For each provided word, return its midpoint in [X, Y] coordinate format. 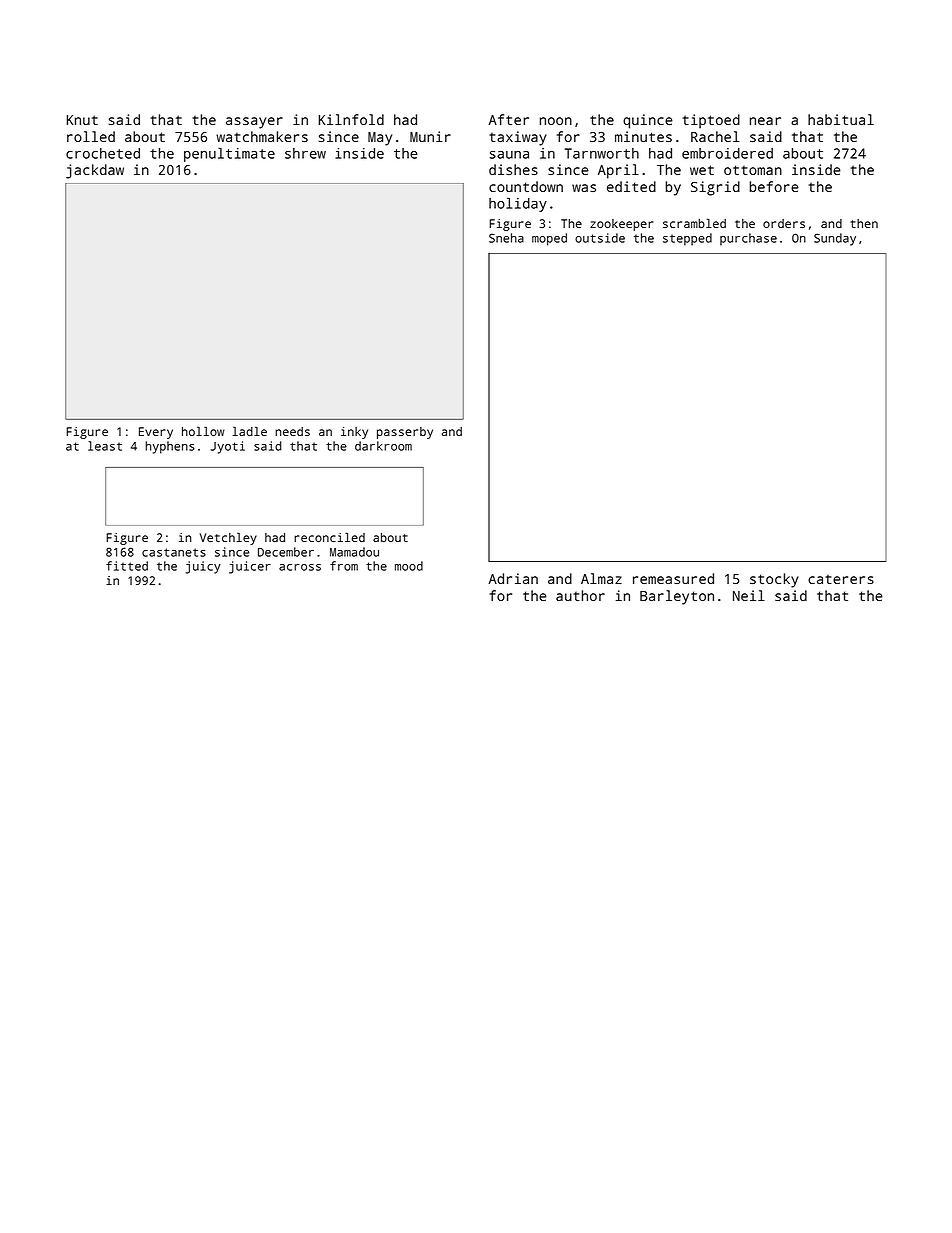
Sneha [506, 238]
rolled [91, 136]
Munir [430, 136]
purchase [748, 239]
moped [549, 239]
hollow [203, 431]
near [765, 121]
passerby [405, 433]
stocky [774, 580]
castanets [174, 552]
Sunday [835, 239]
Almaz [601, 578]
